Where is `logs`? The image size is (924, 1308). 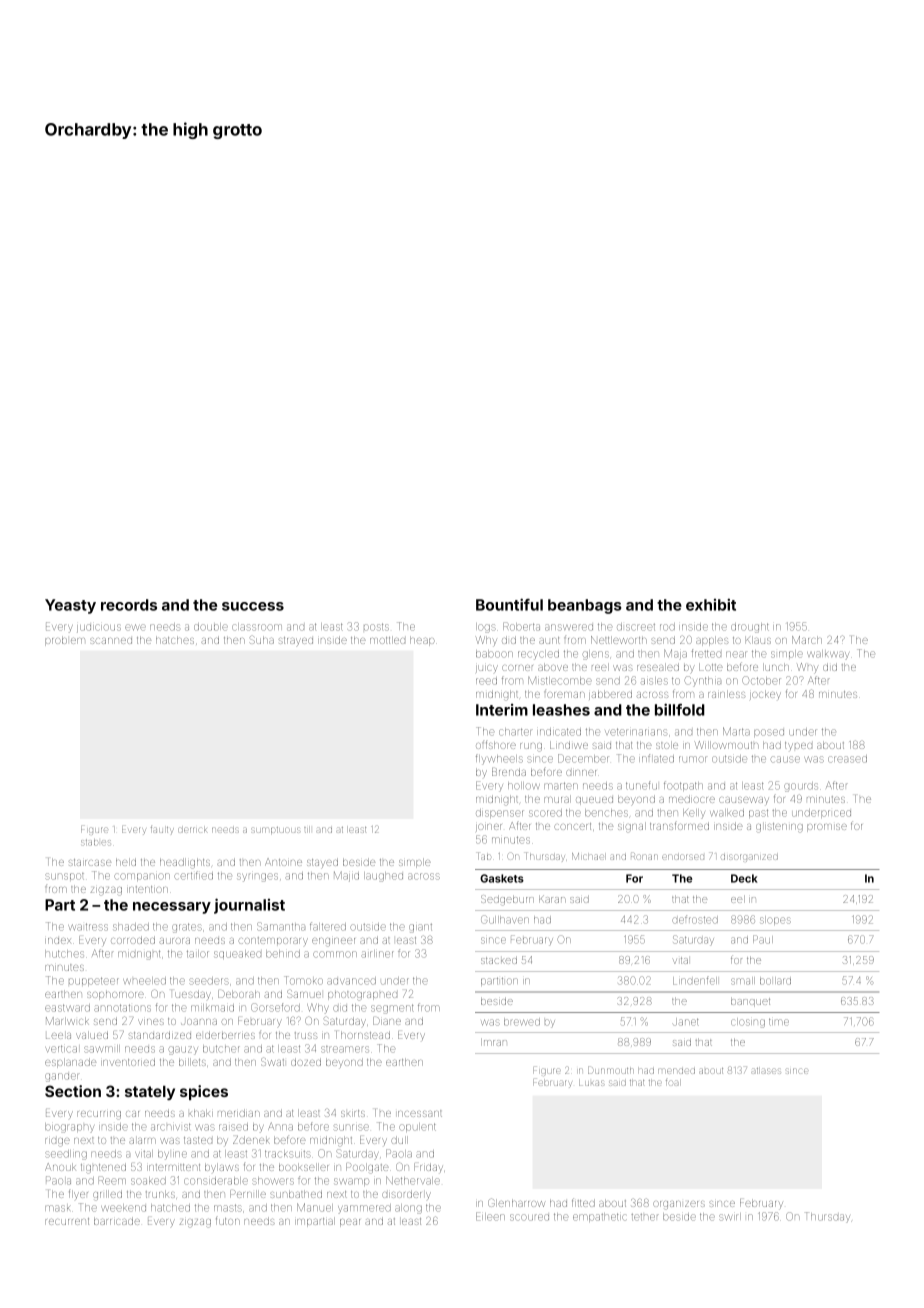 logs is located at coordinates (485, 628).
